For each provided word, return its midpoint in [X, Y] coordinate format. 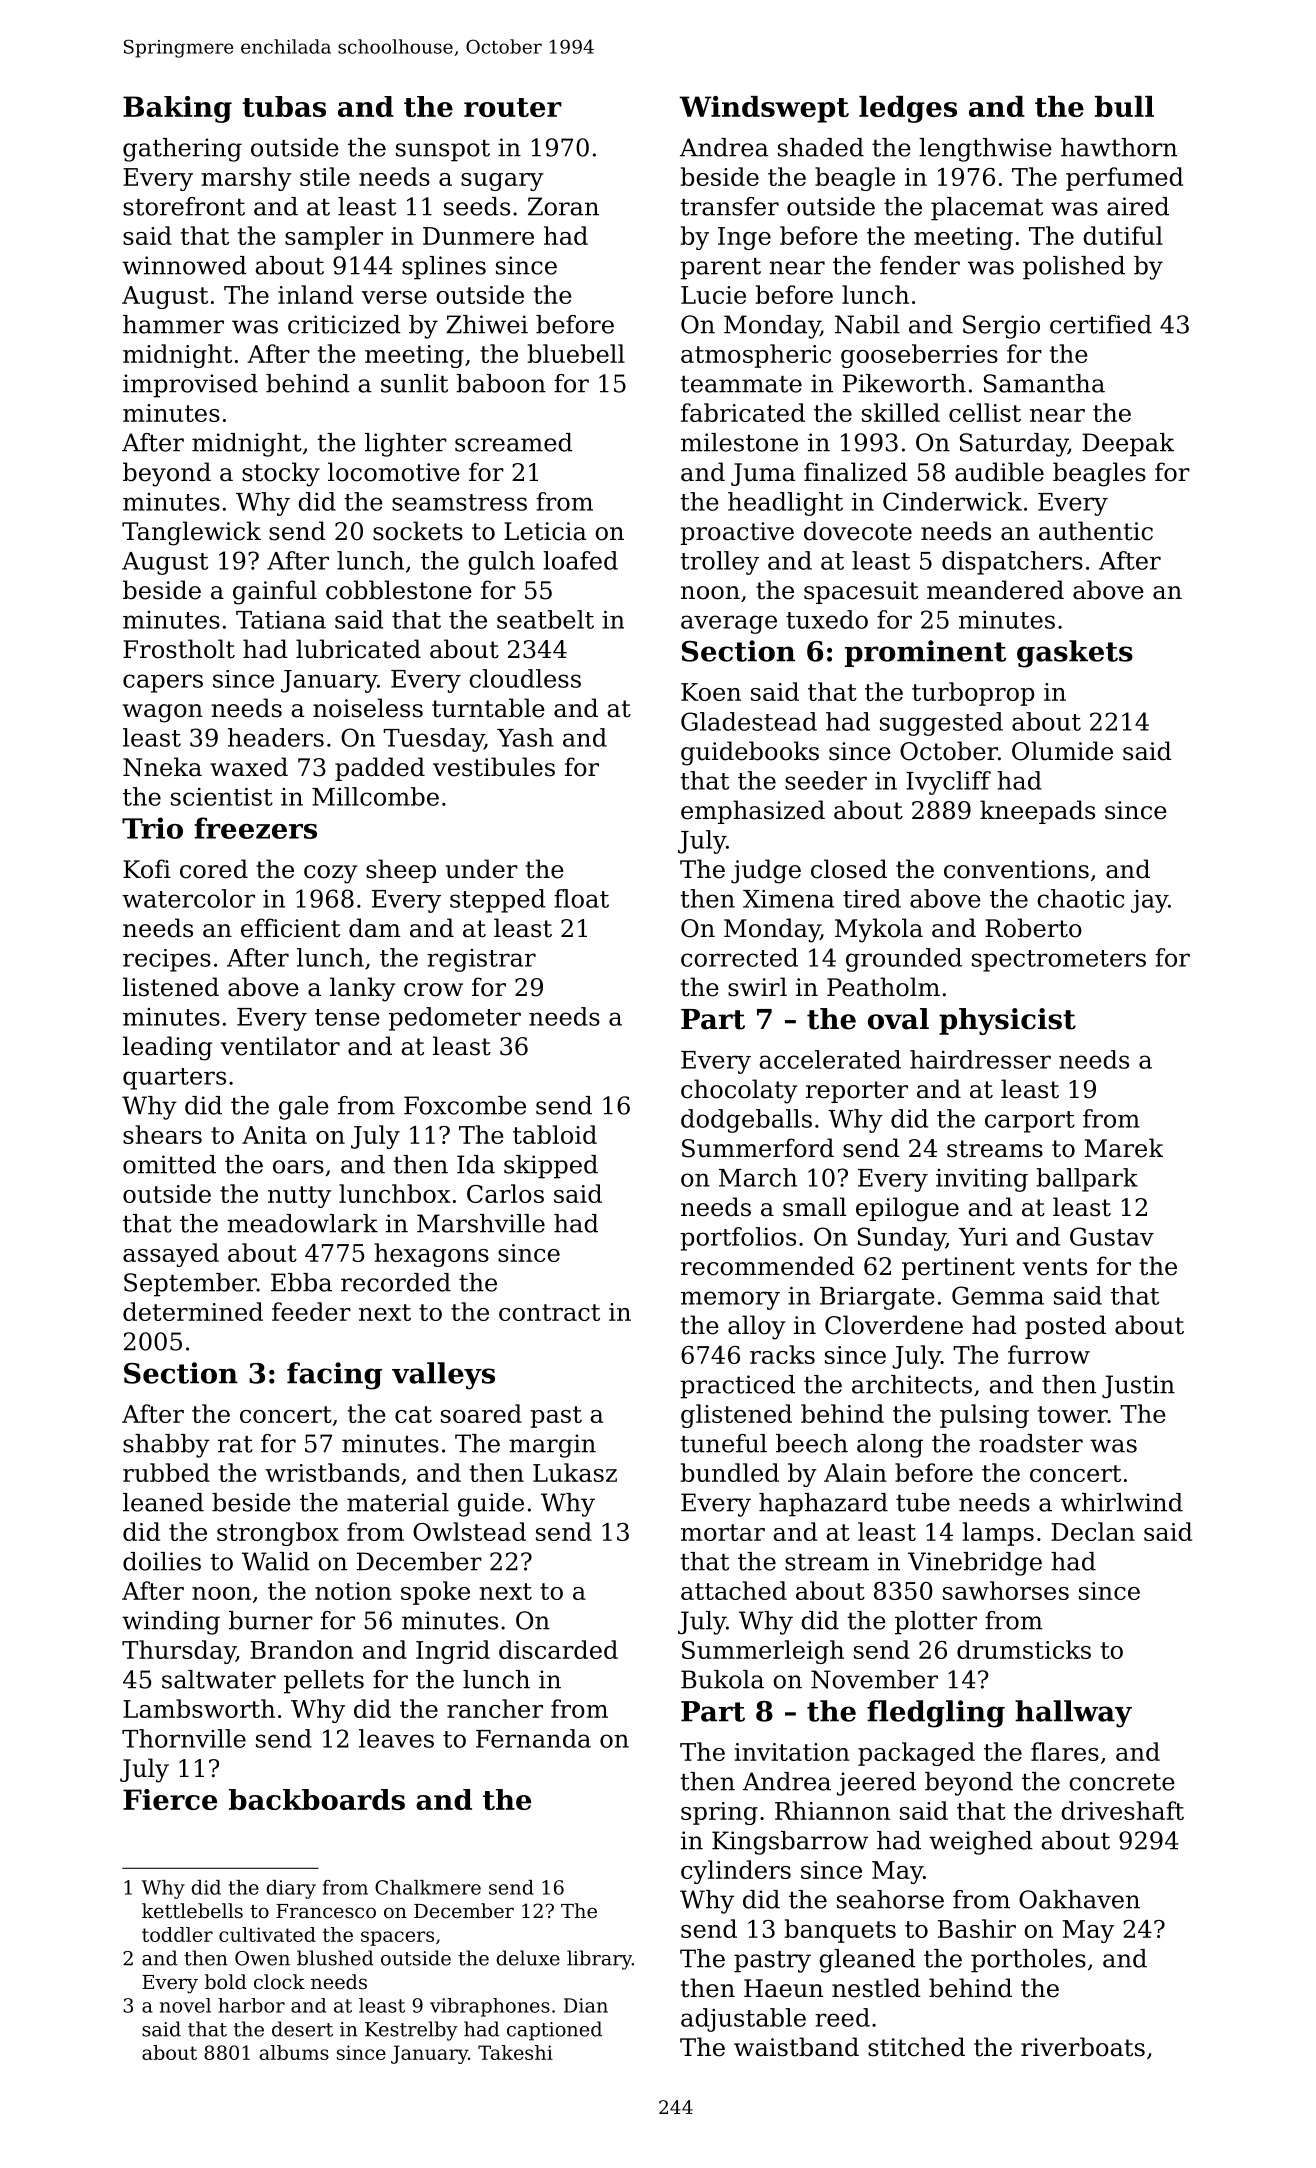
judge [766, 871]
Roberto [1033, 928]
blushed [335, 1958]
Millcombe [375, 796]
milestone [739, 442]
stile [325, 176]
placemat [987, 209]
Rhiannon [832, 1810]
